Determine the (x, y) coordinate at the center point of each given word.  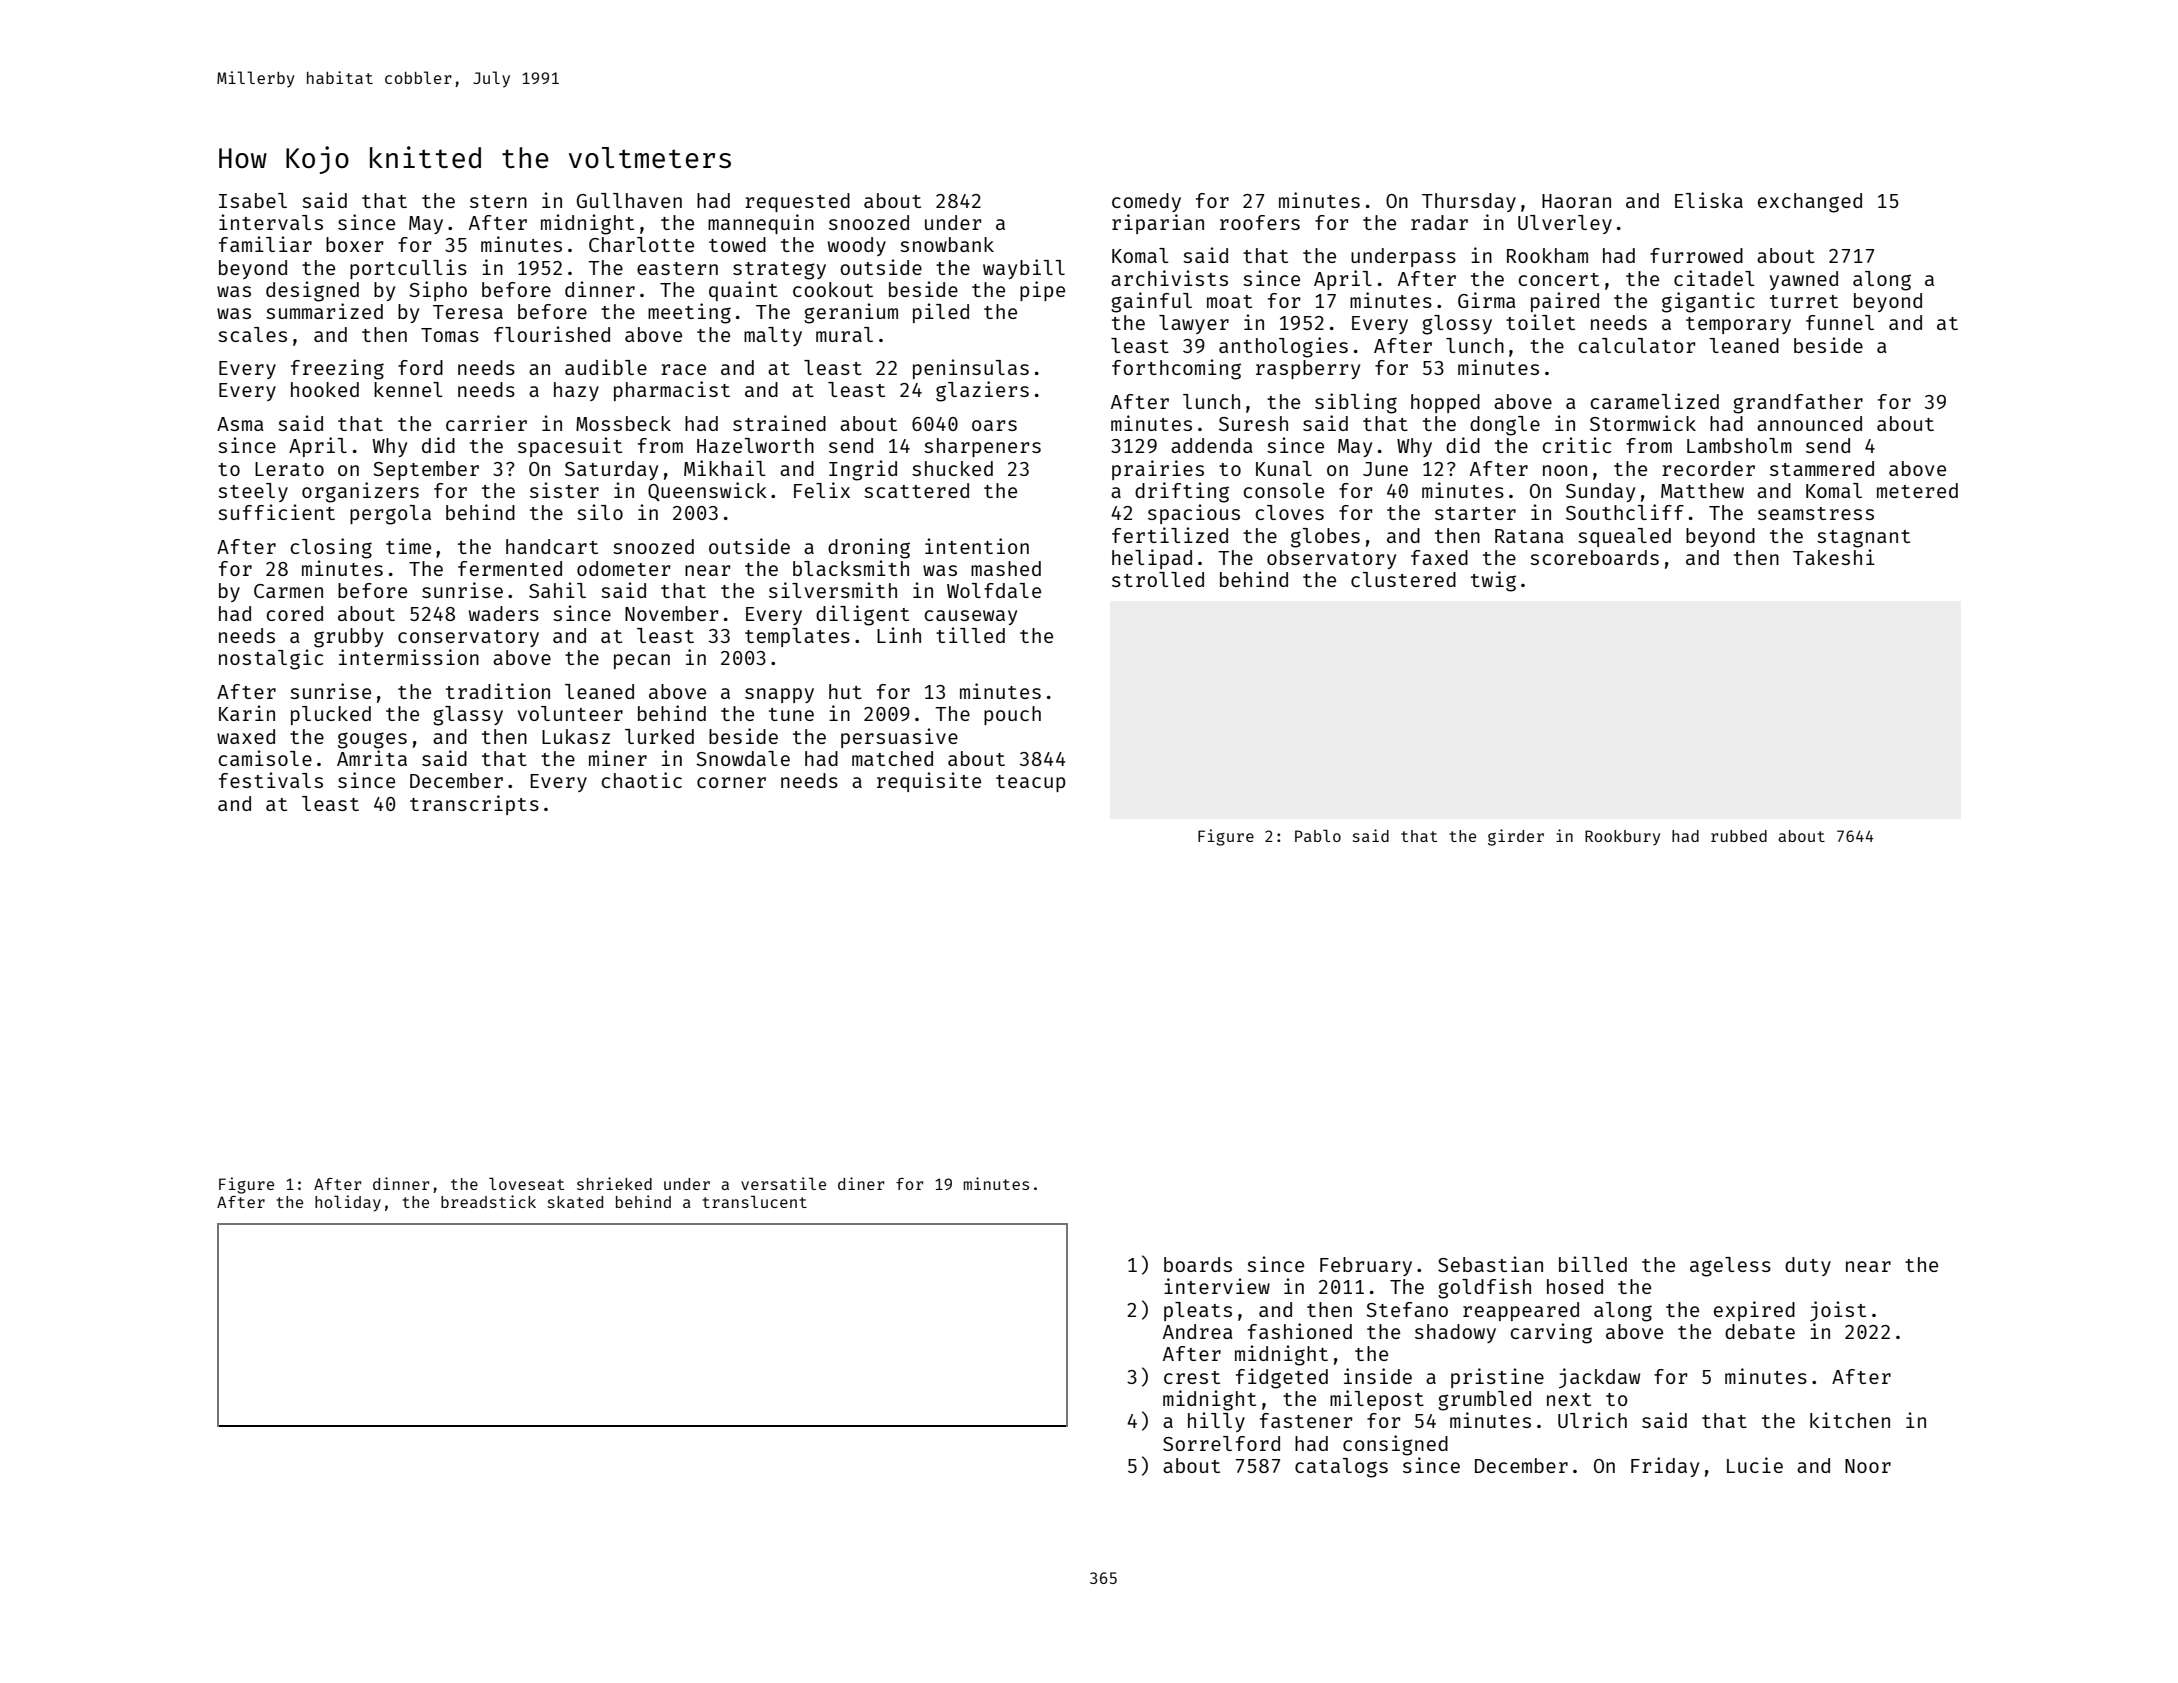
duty (1808, 1266)
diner (861, 1183)
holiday (348, 1203)
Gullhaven (629, 200)
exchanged (1810, 203)
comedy (1146, 202)
